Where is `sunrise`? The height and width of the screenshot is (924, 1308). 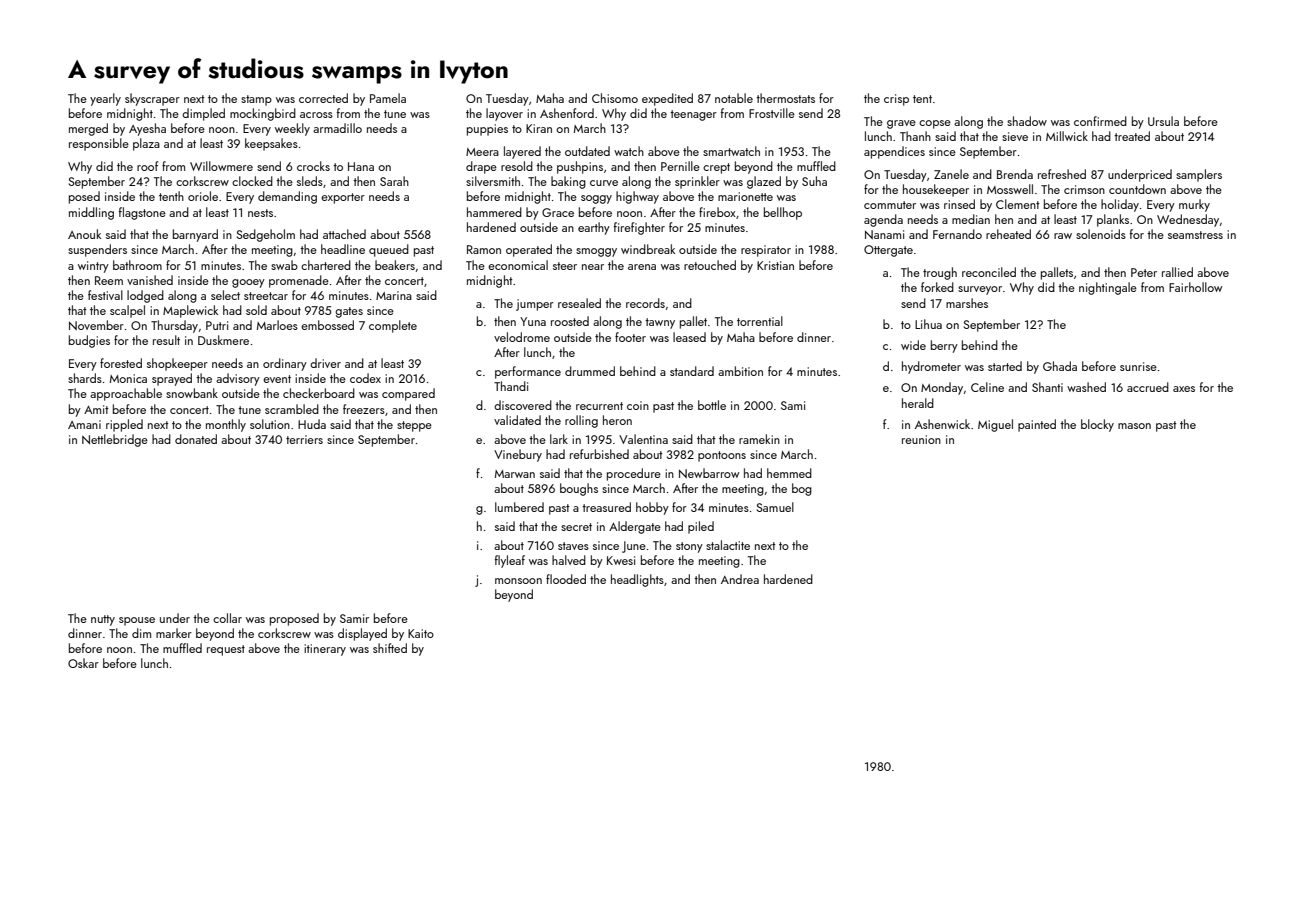 sunrise is located at coordinates (1138, 366).
